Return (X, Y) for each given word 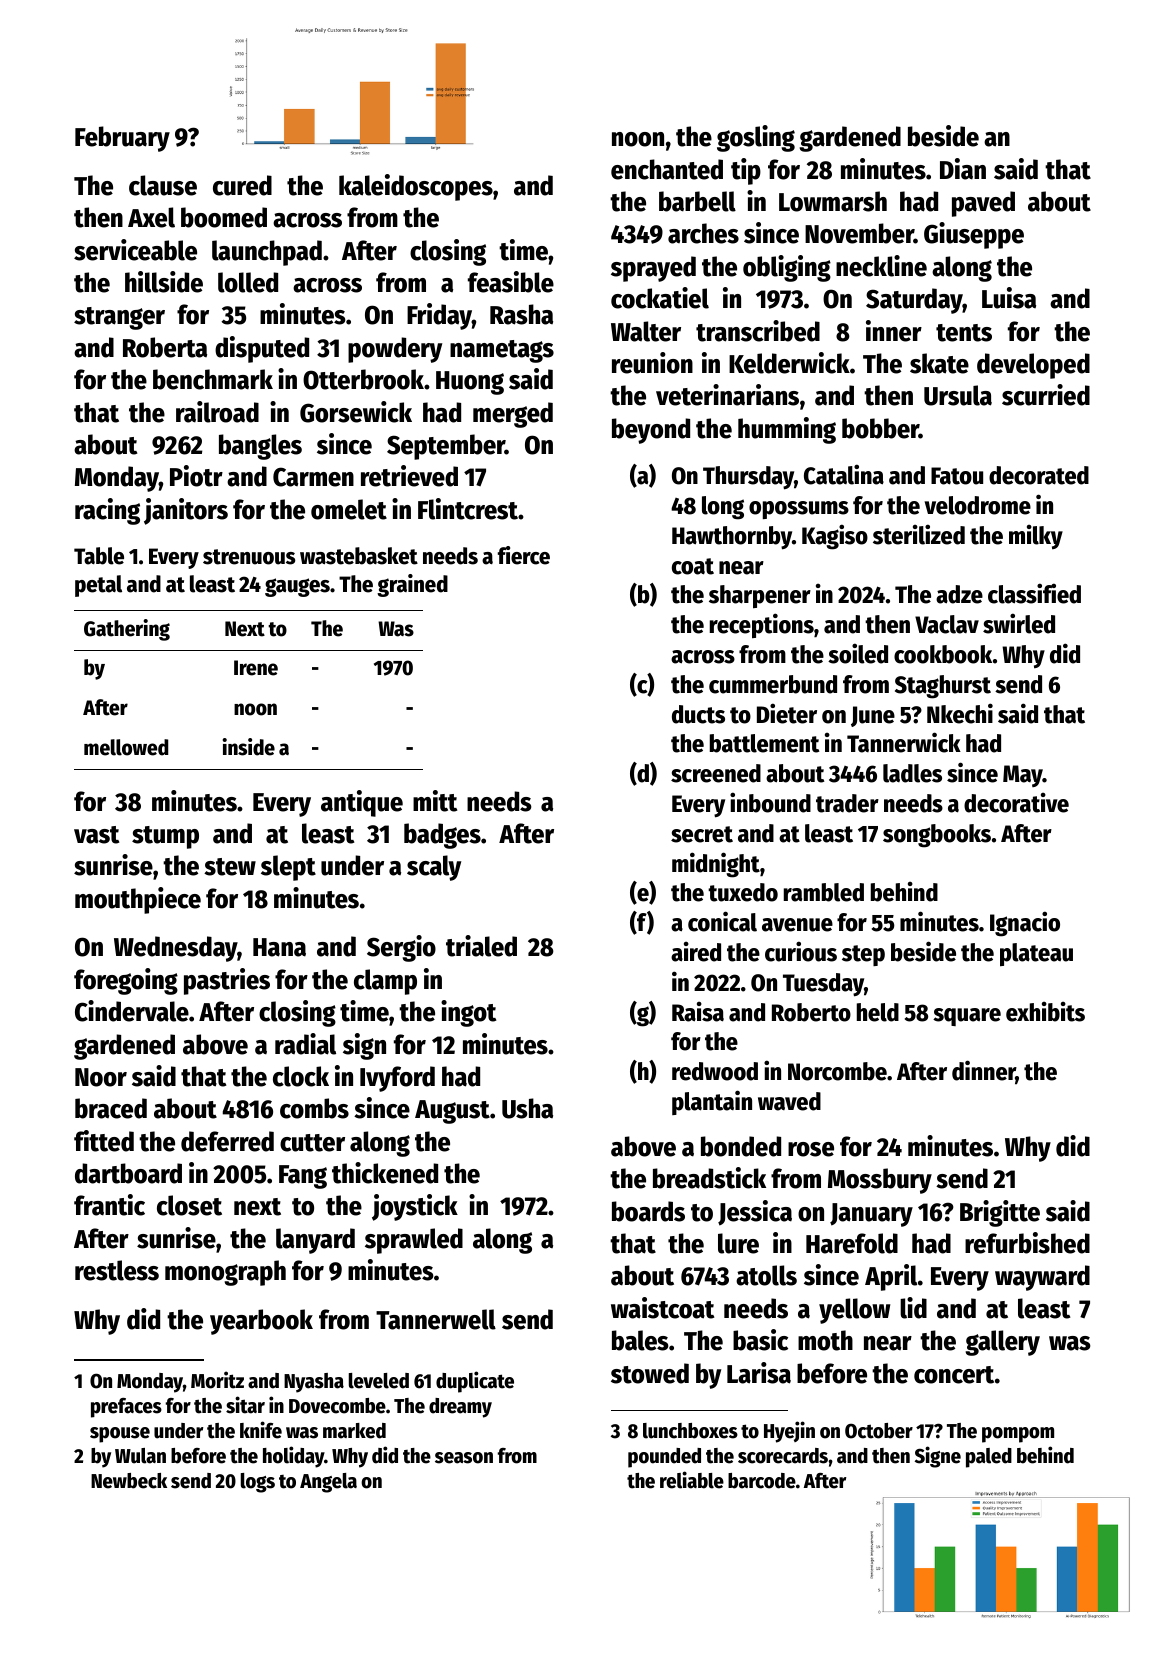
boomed (224, 217)
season (464, 1458)
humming (787, 430)
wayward (1042, 1278)
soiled (858, 653)
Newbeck (129, 1481)
